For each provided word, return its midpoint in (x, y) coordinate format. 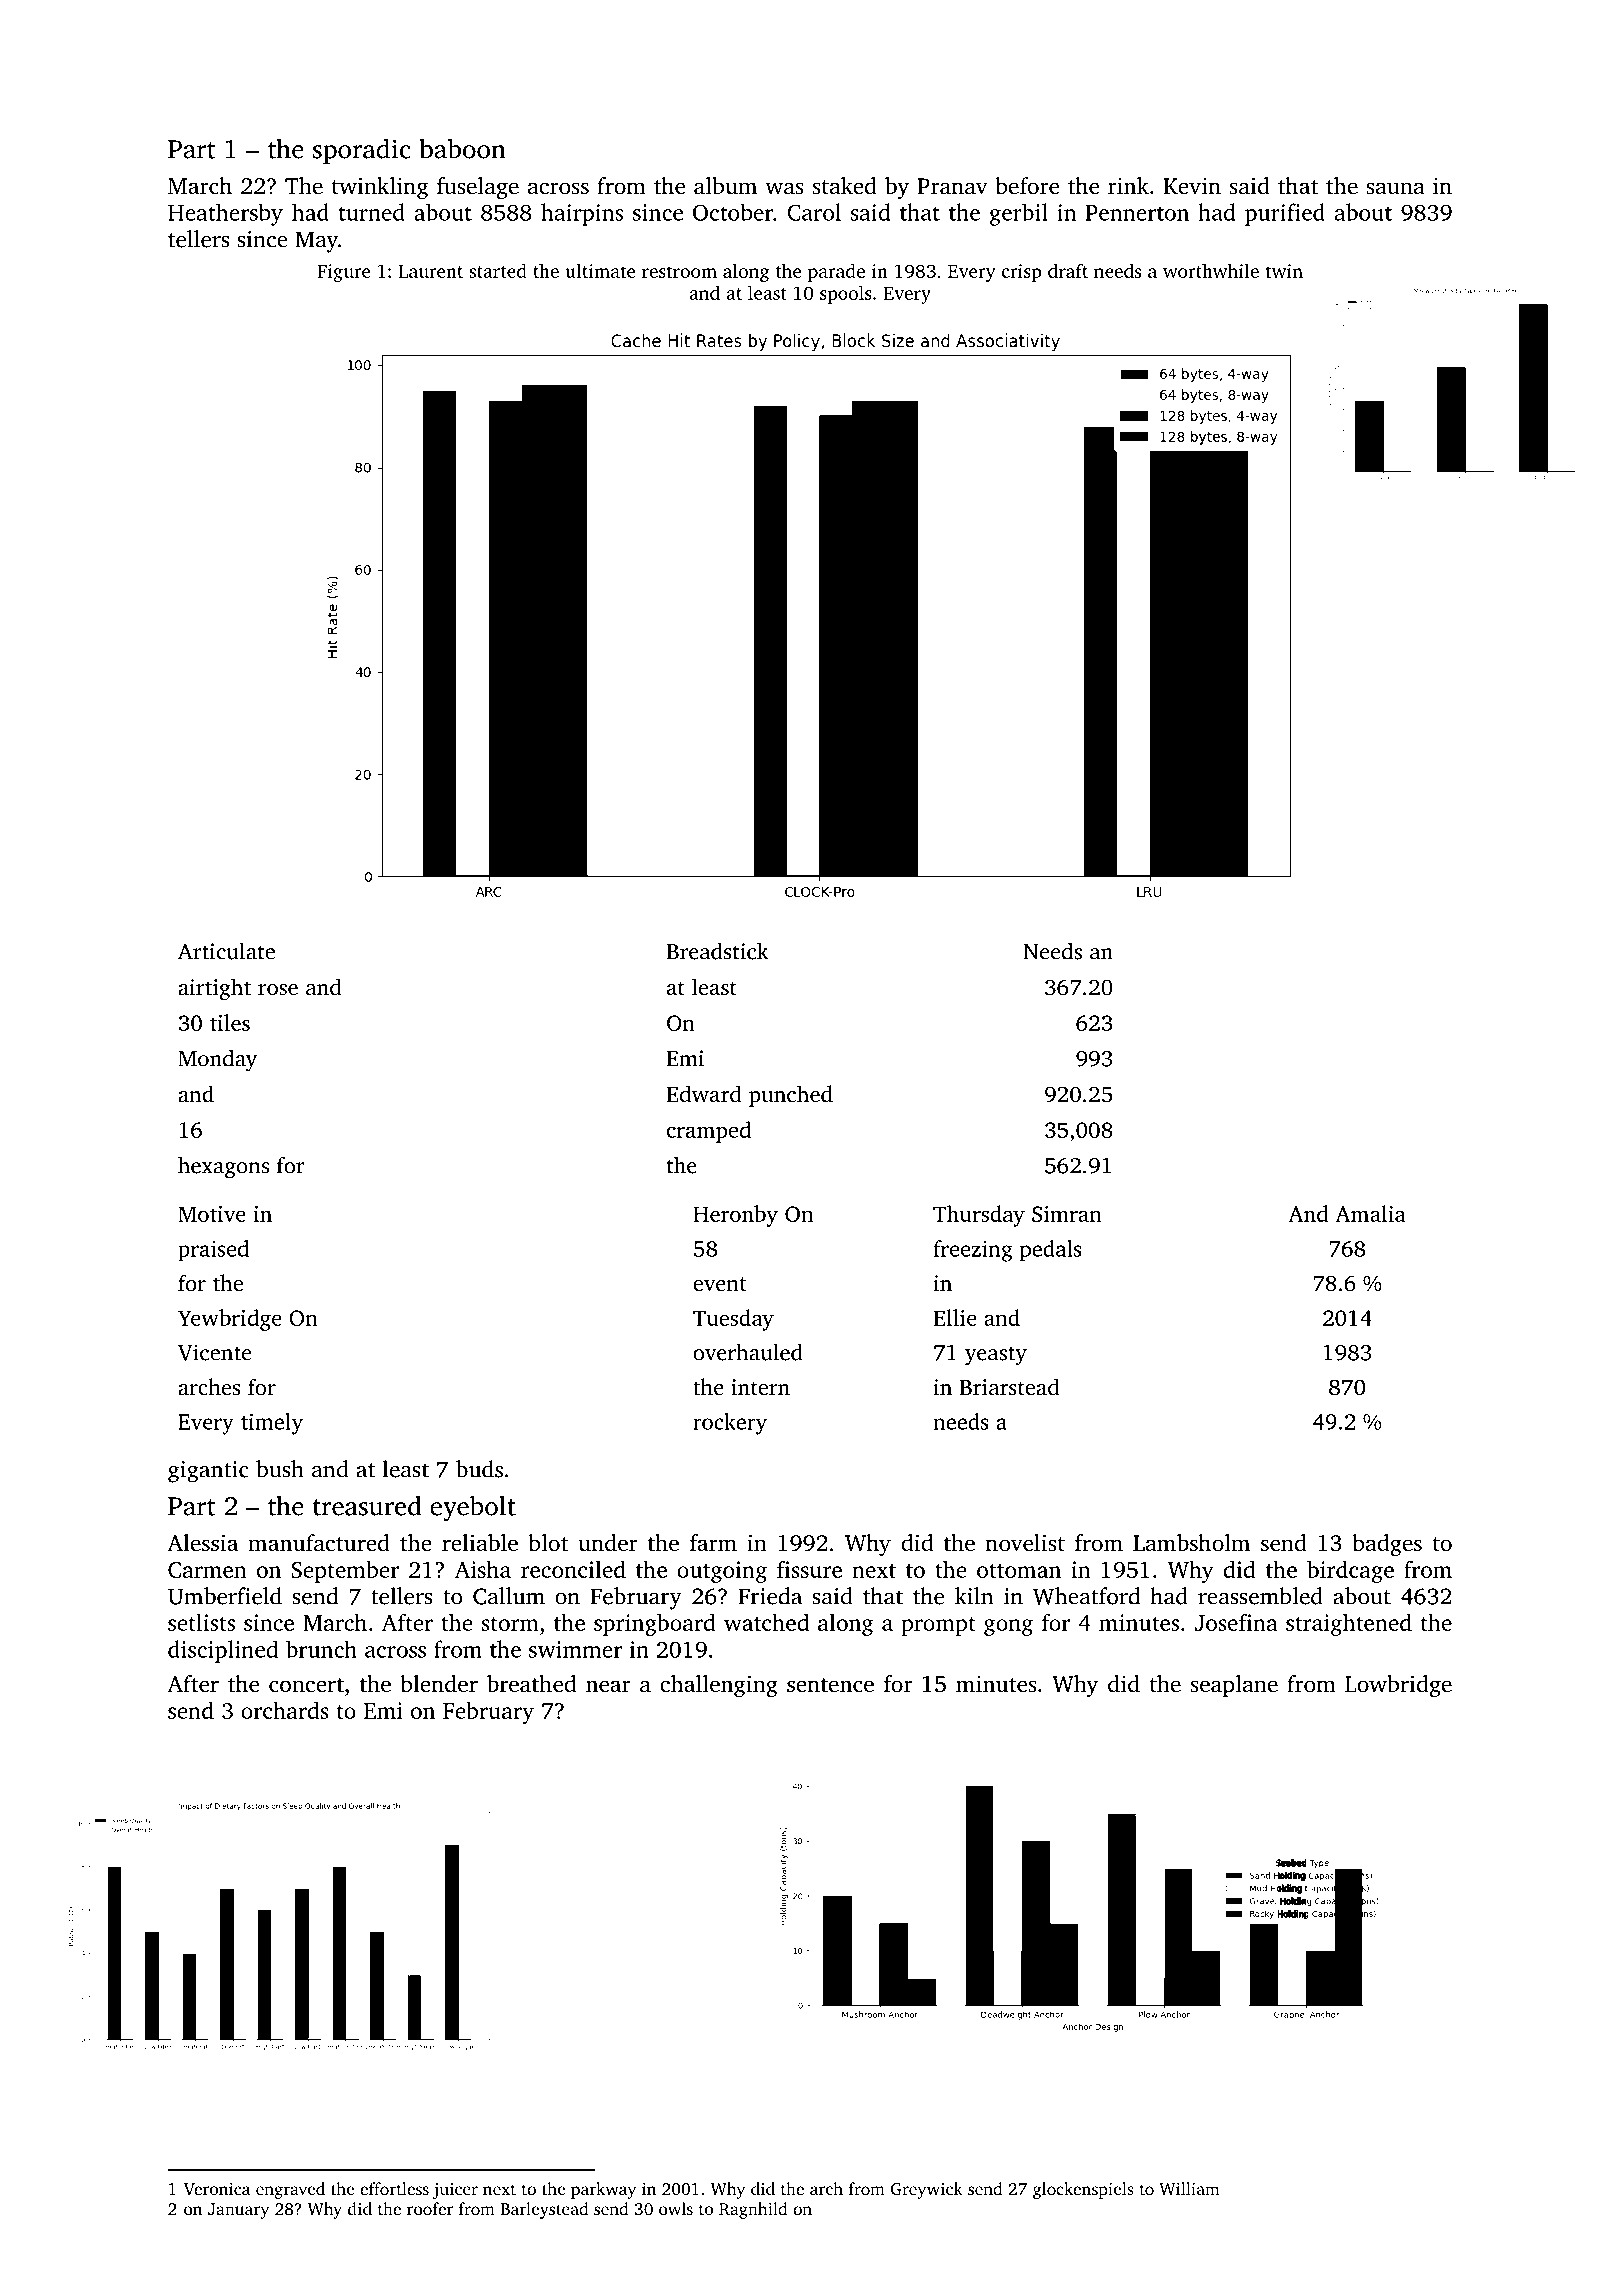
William (1189, 2188)
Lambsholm (1191, 1542)
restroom (679, 272)
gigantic (208, 1472)
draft (1068, 270)
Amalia (1370, 1213)
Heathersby (225, 214)
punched (791, 1096)
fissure (809, 1569)
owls (676, 2208)
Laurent (431, 271)
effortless (394, 2188)
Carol (814, 212)
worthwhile (1211, 270)
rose (278, 990)
